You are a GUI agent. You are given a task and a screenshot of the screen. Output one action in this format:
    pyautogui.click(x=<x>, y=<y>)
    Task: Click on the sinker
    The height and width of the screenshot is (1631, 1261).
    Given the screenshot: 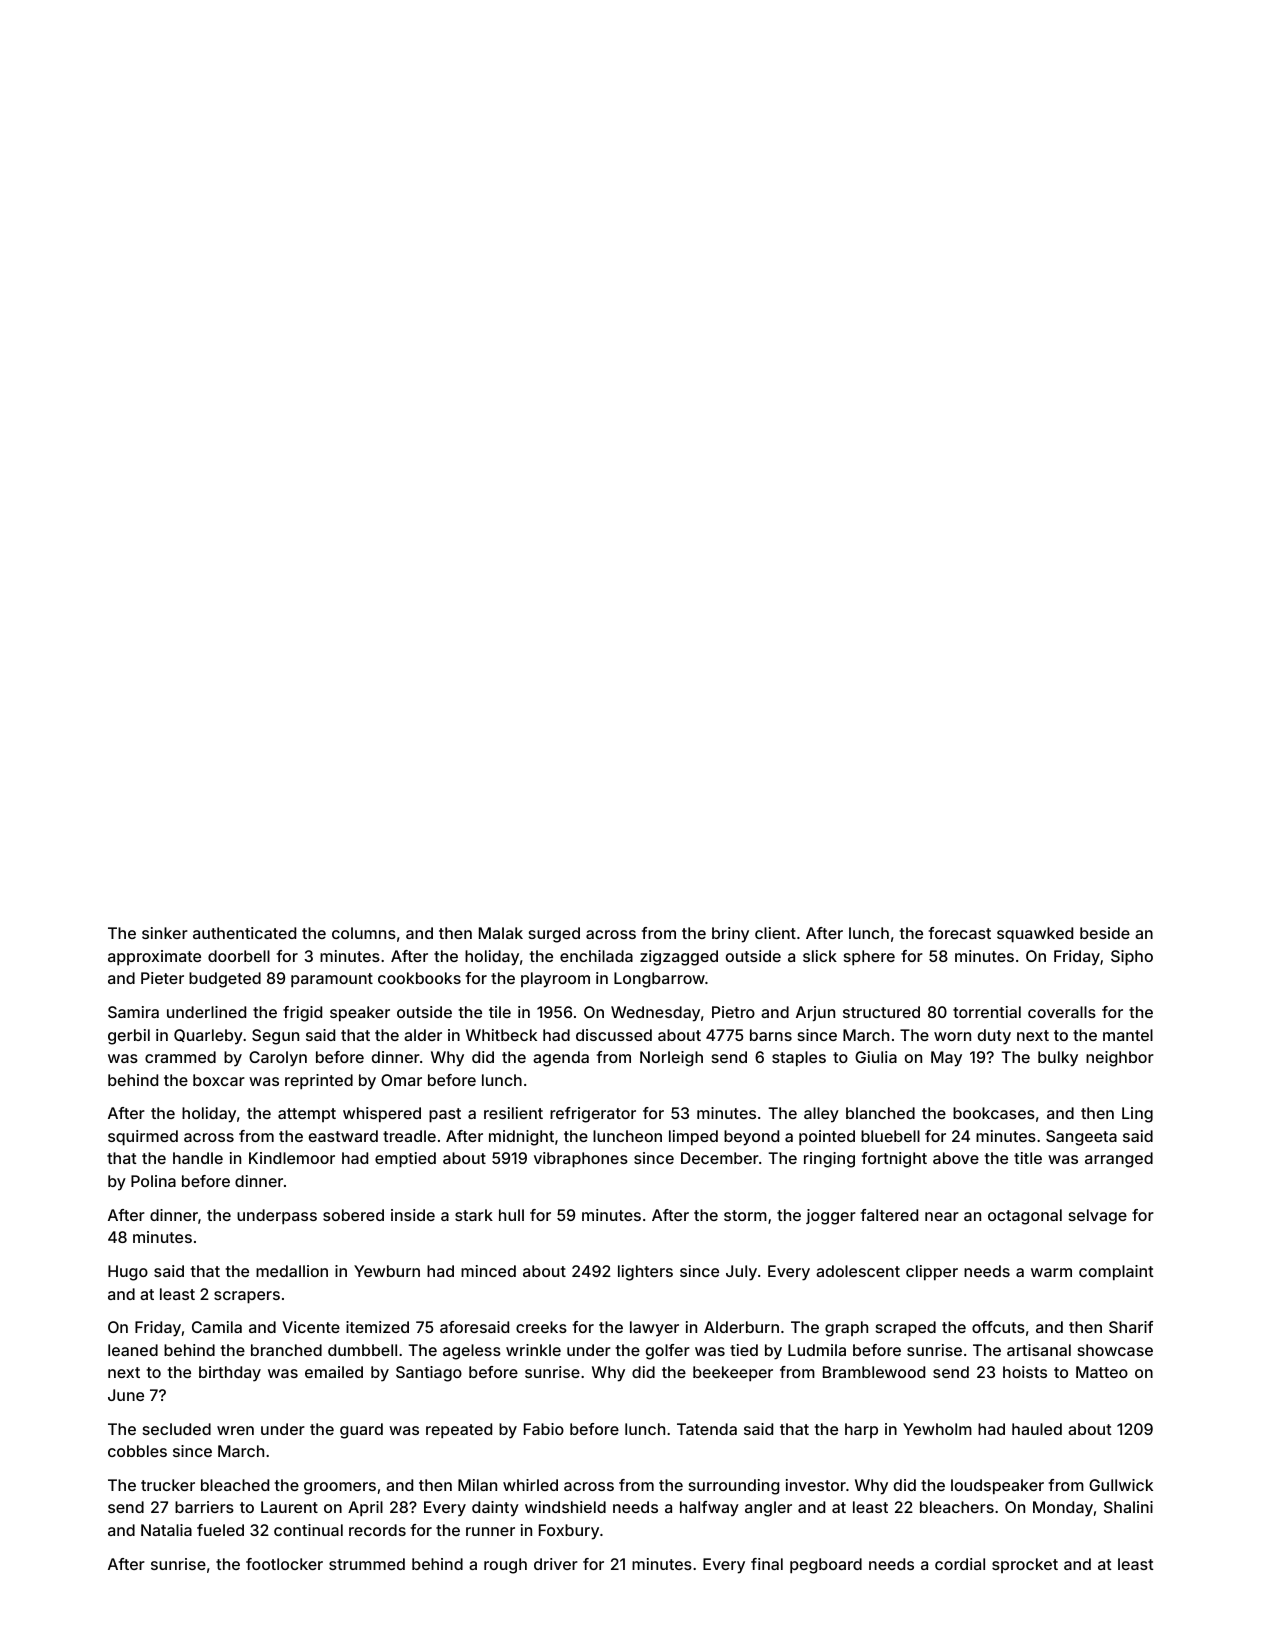 What is the action you would take?
    pyautogui.click(x=165, y=933)
